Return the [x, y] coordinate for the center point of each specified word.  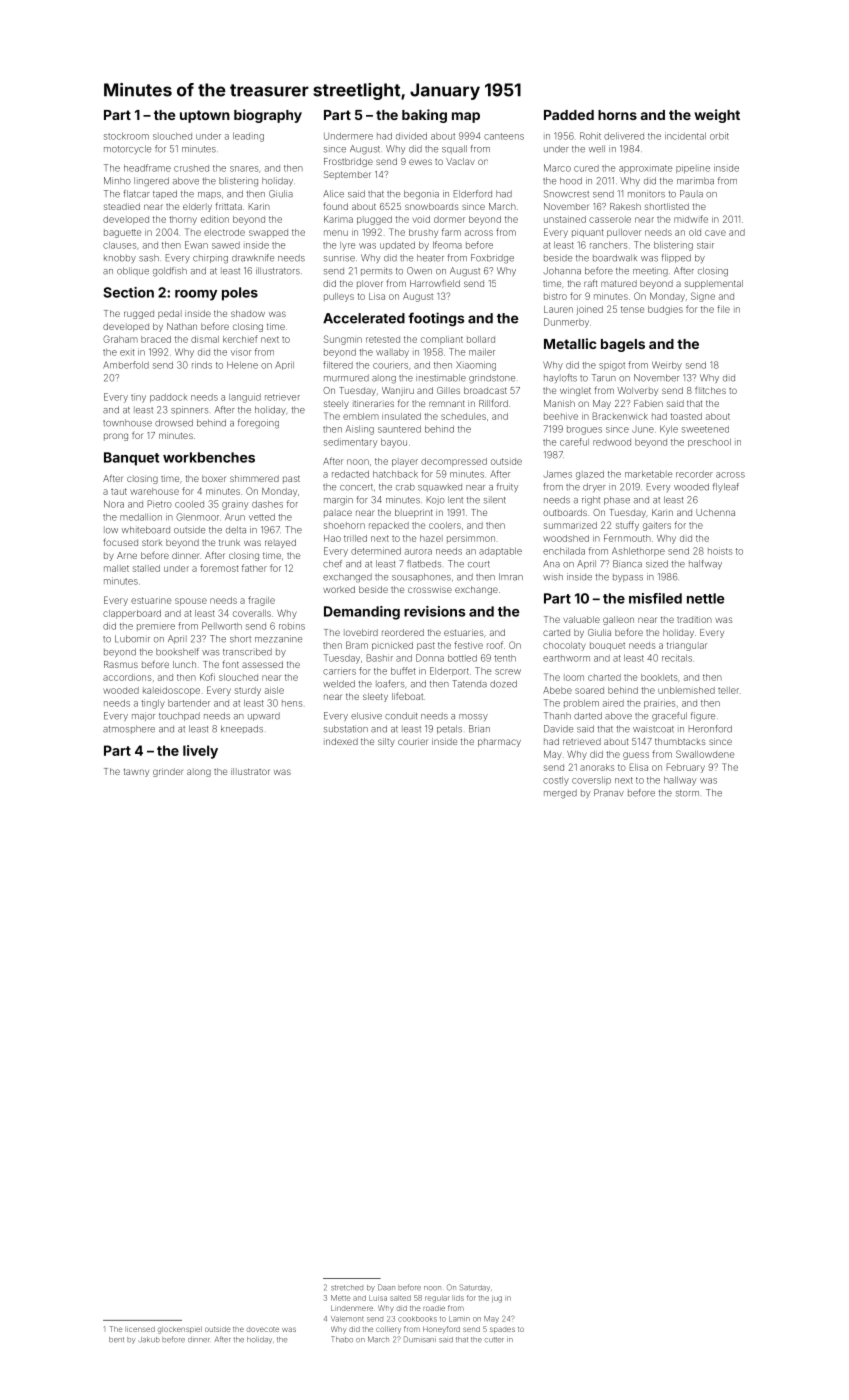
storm [687, 793]
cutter [494, 1340]
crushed [191, 168]
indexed [341, 741]
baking [424, 116]
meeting [650, 272]
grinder [168, 772]
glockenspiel [180, 1330]
